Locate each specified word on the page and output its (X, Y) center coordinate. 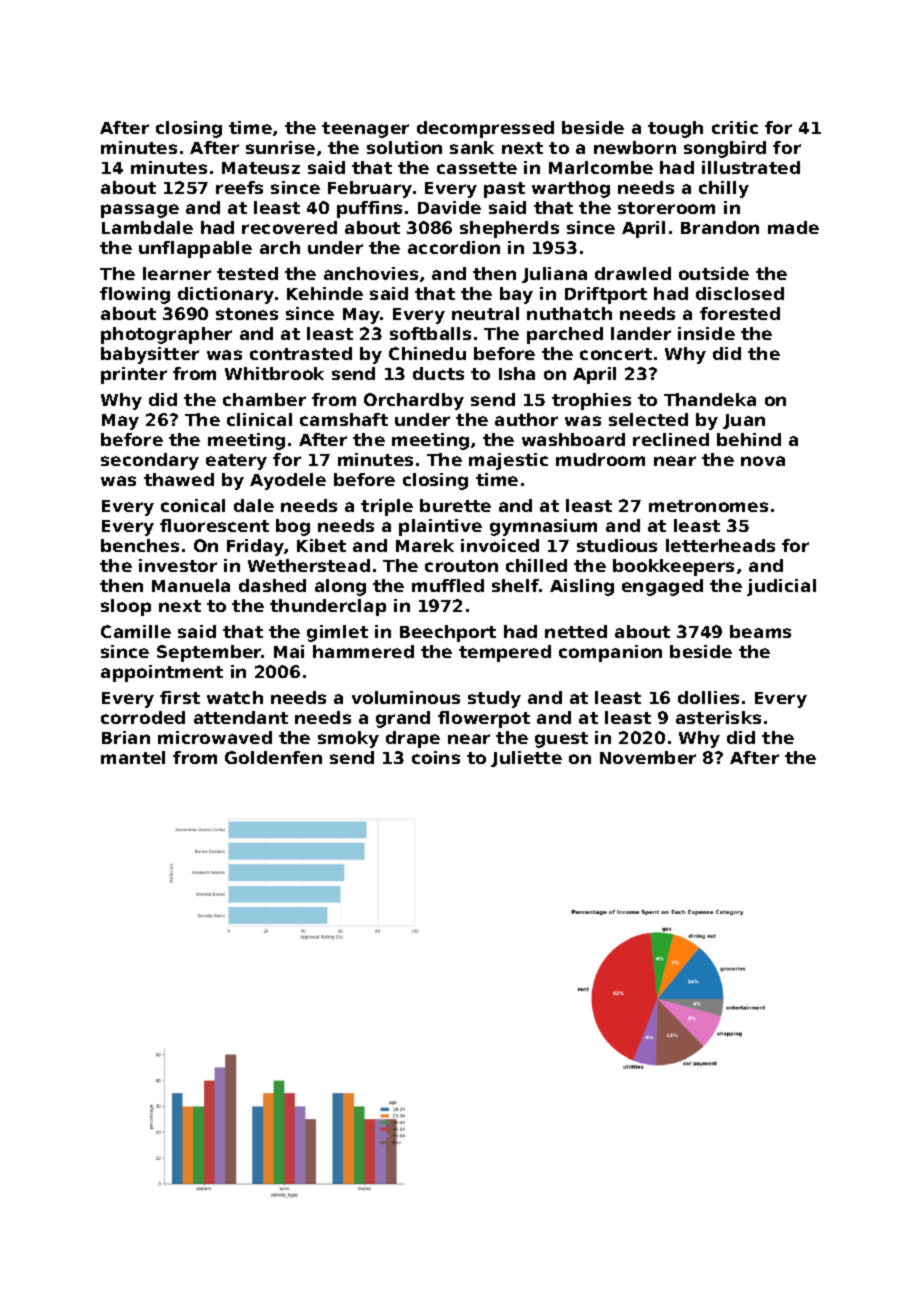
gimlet (337, 633)
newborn (635, 147)
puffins (369, 209)
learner (177, 273)
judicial (781, 587)
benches (140, 545)
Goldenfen (273, 757)
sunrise (280, 147)
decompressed (485, 129)
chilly (724, 189)
